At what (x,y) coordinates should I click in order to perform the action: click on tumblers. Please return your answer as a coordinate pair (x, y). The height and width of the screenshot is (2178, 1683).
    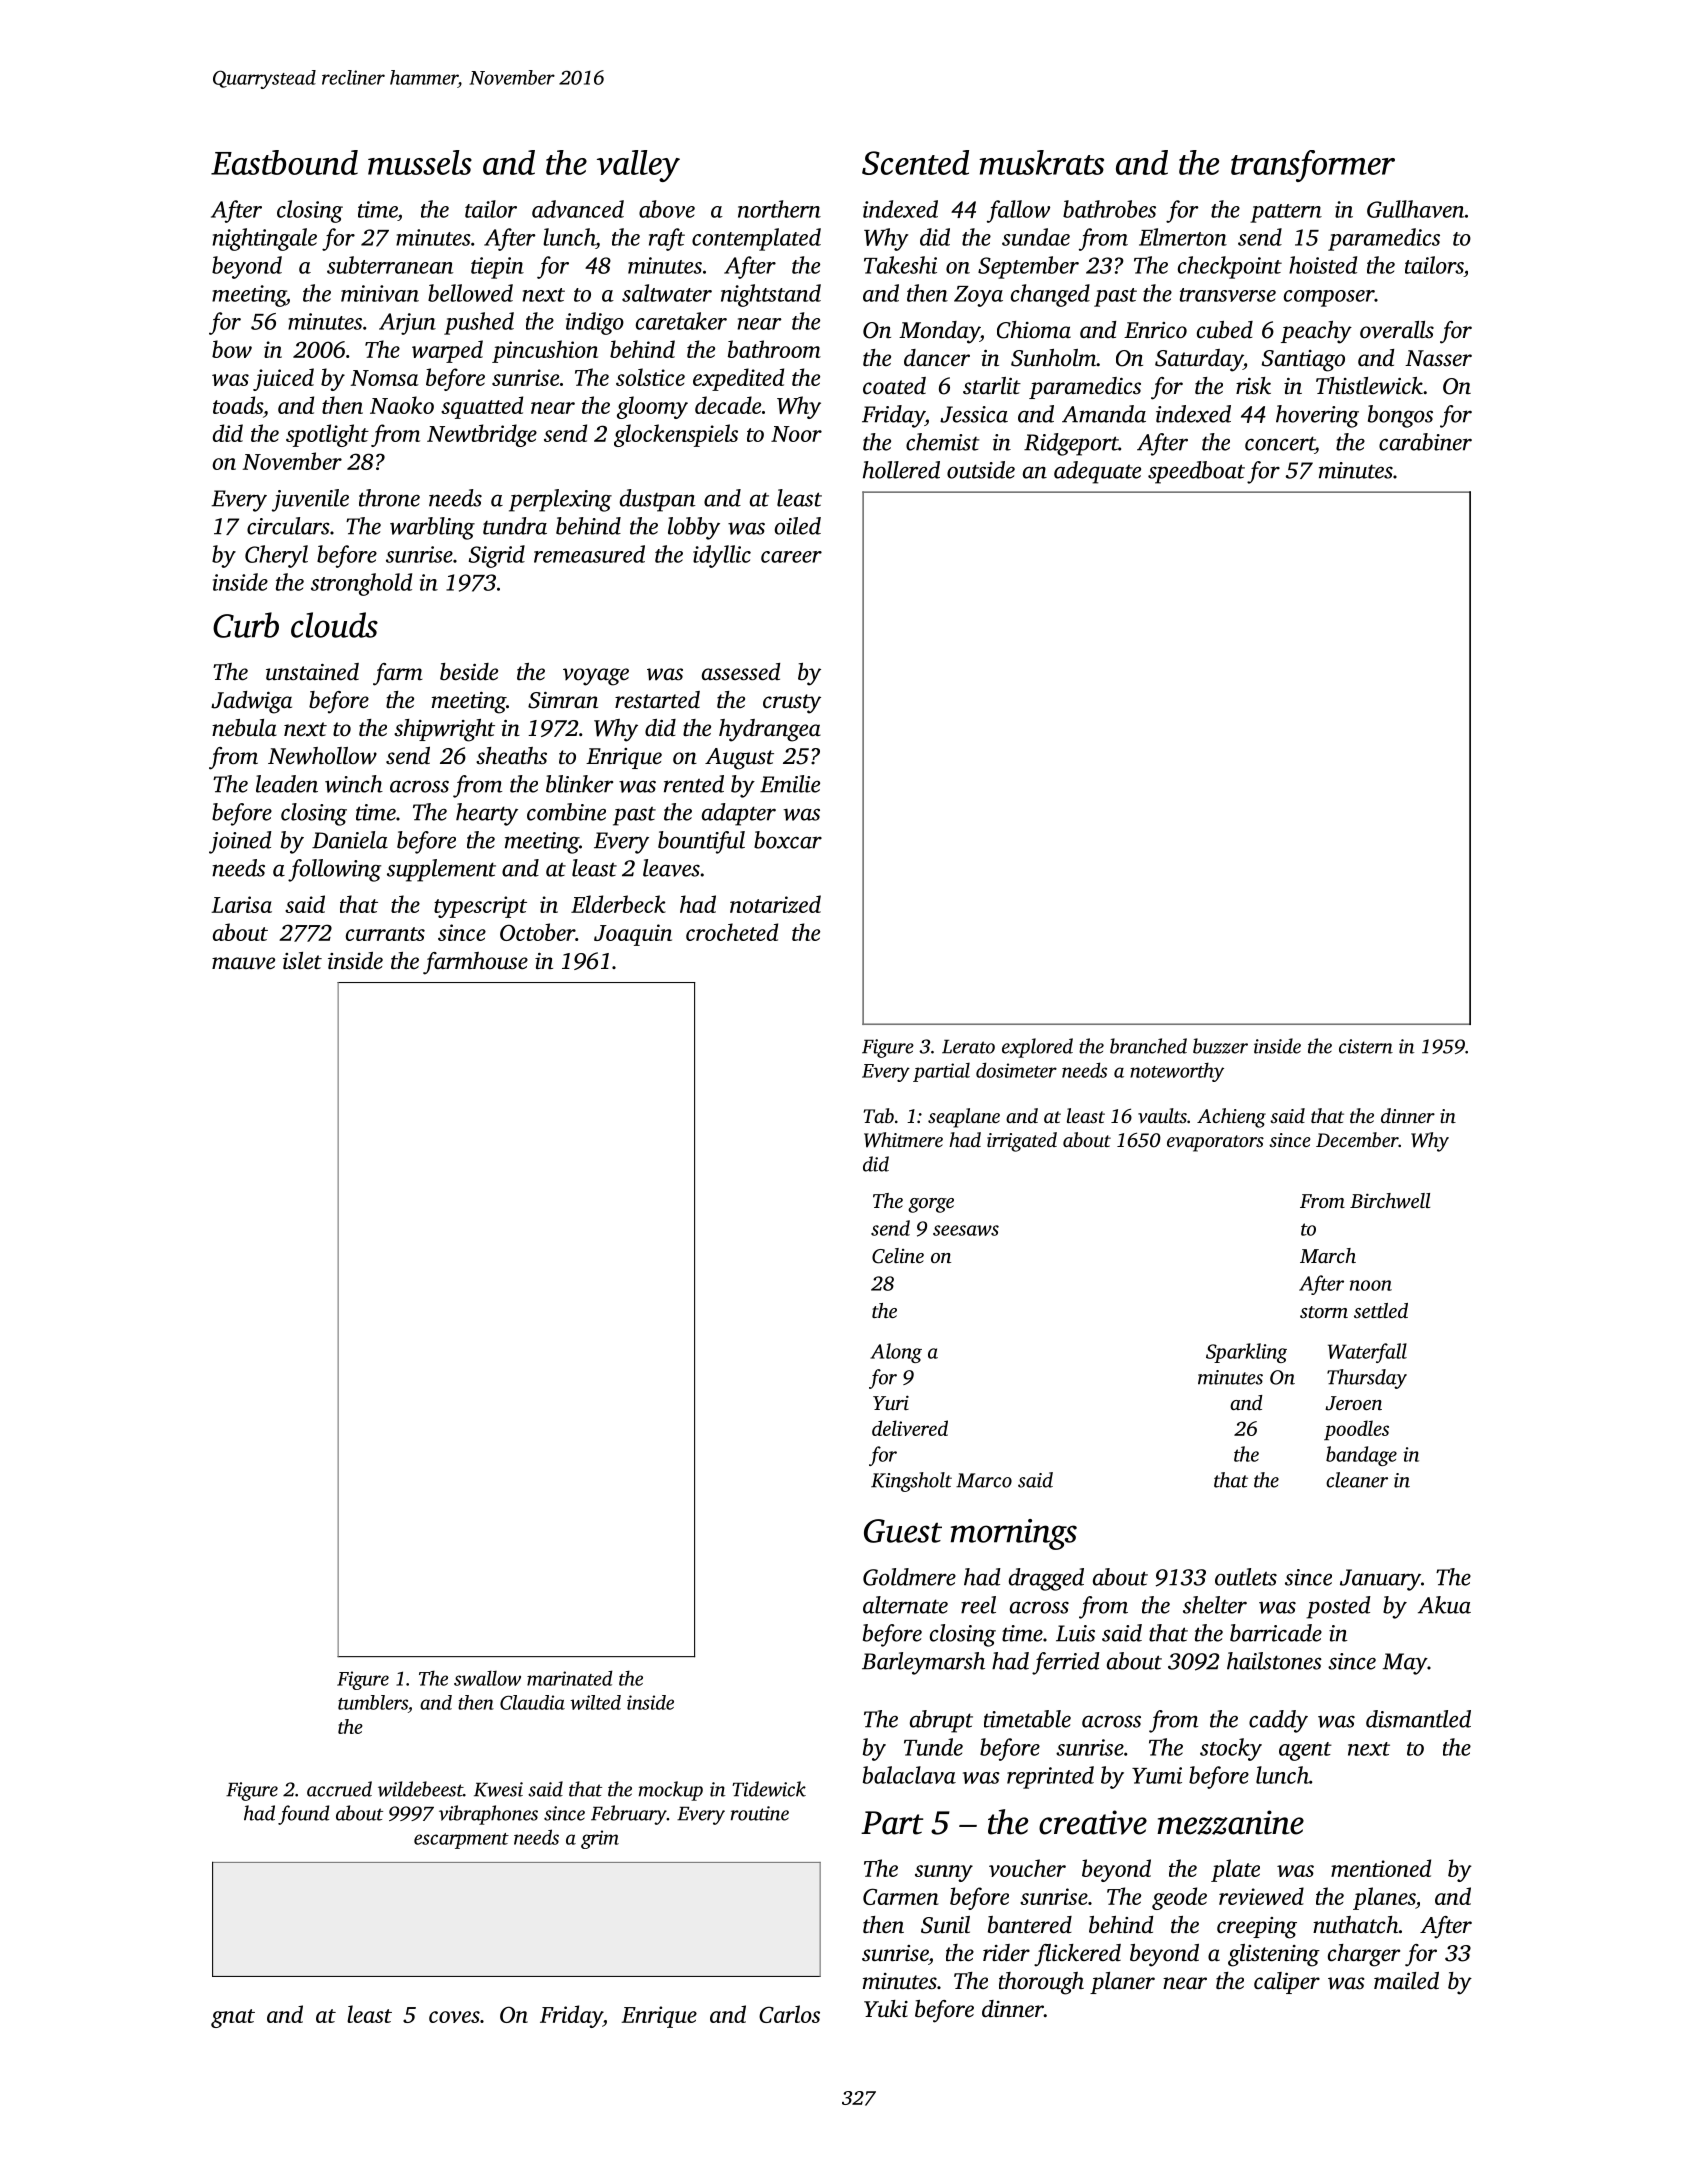
    Looking at the image, I should click on (373, 1702).
